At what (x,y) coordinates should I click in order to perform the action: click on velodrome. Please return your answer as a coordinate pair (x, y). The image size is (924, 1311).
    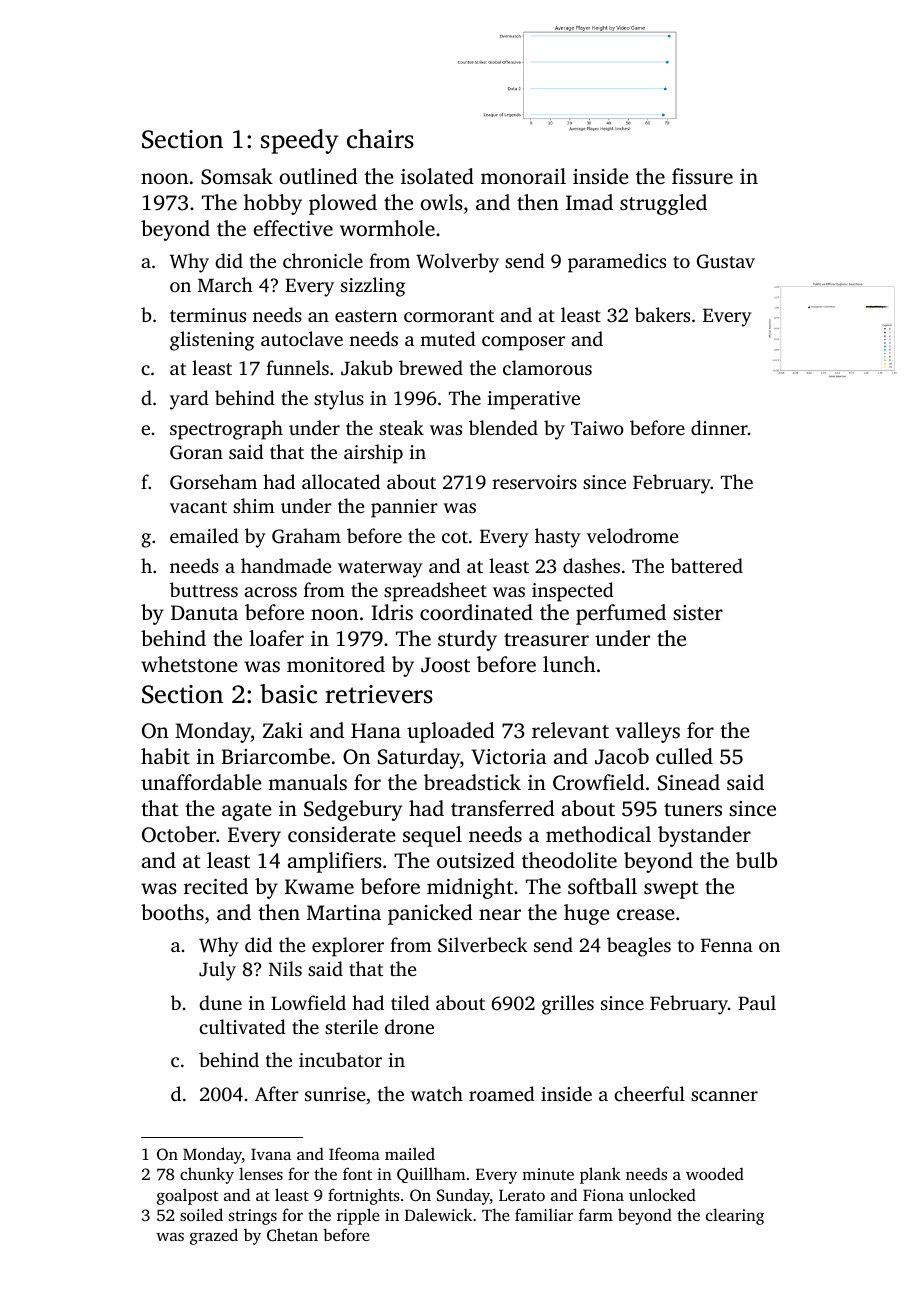
    Looking at the image, I should click on (633, 535).
